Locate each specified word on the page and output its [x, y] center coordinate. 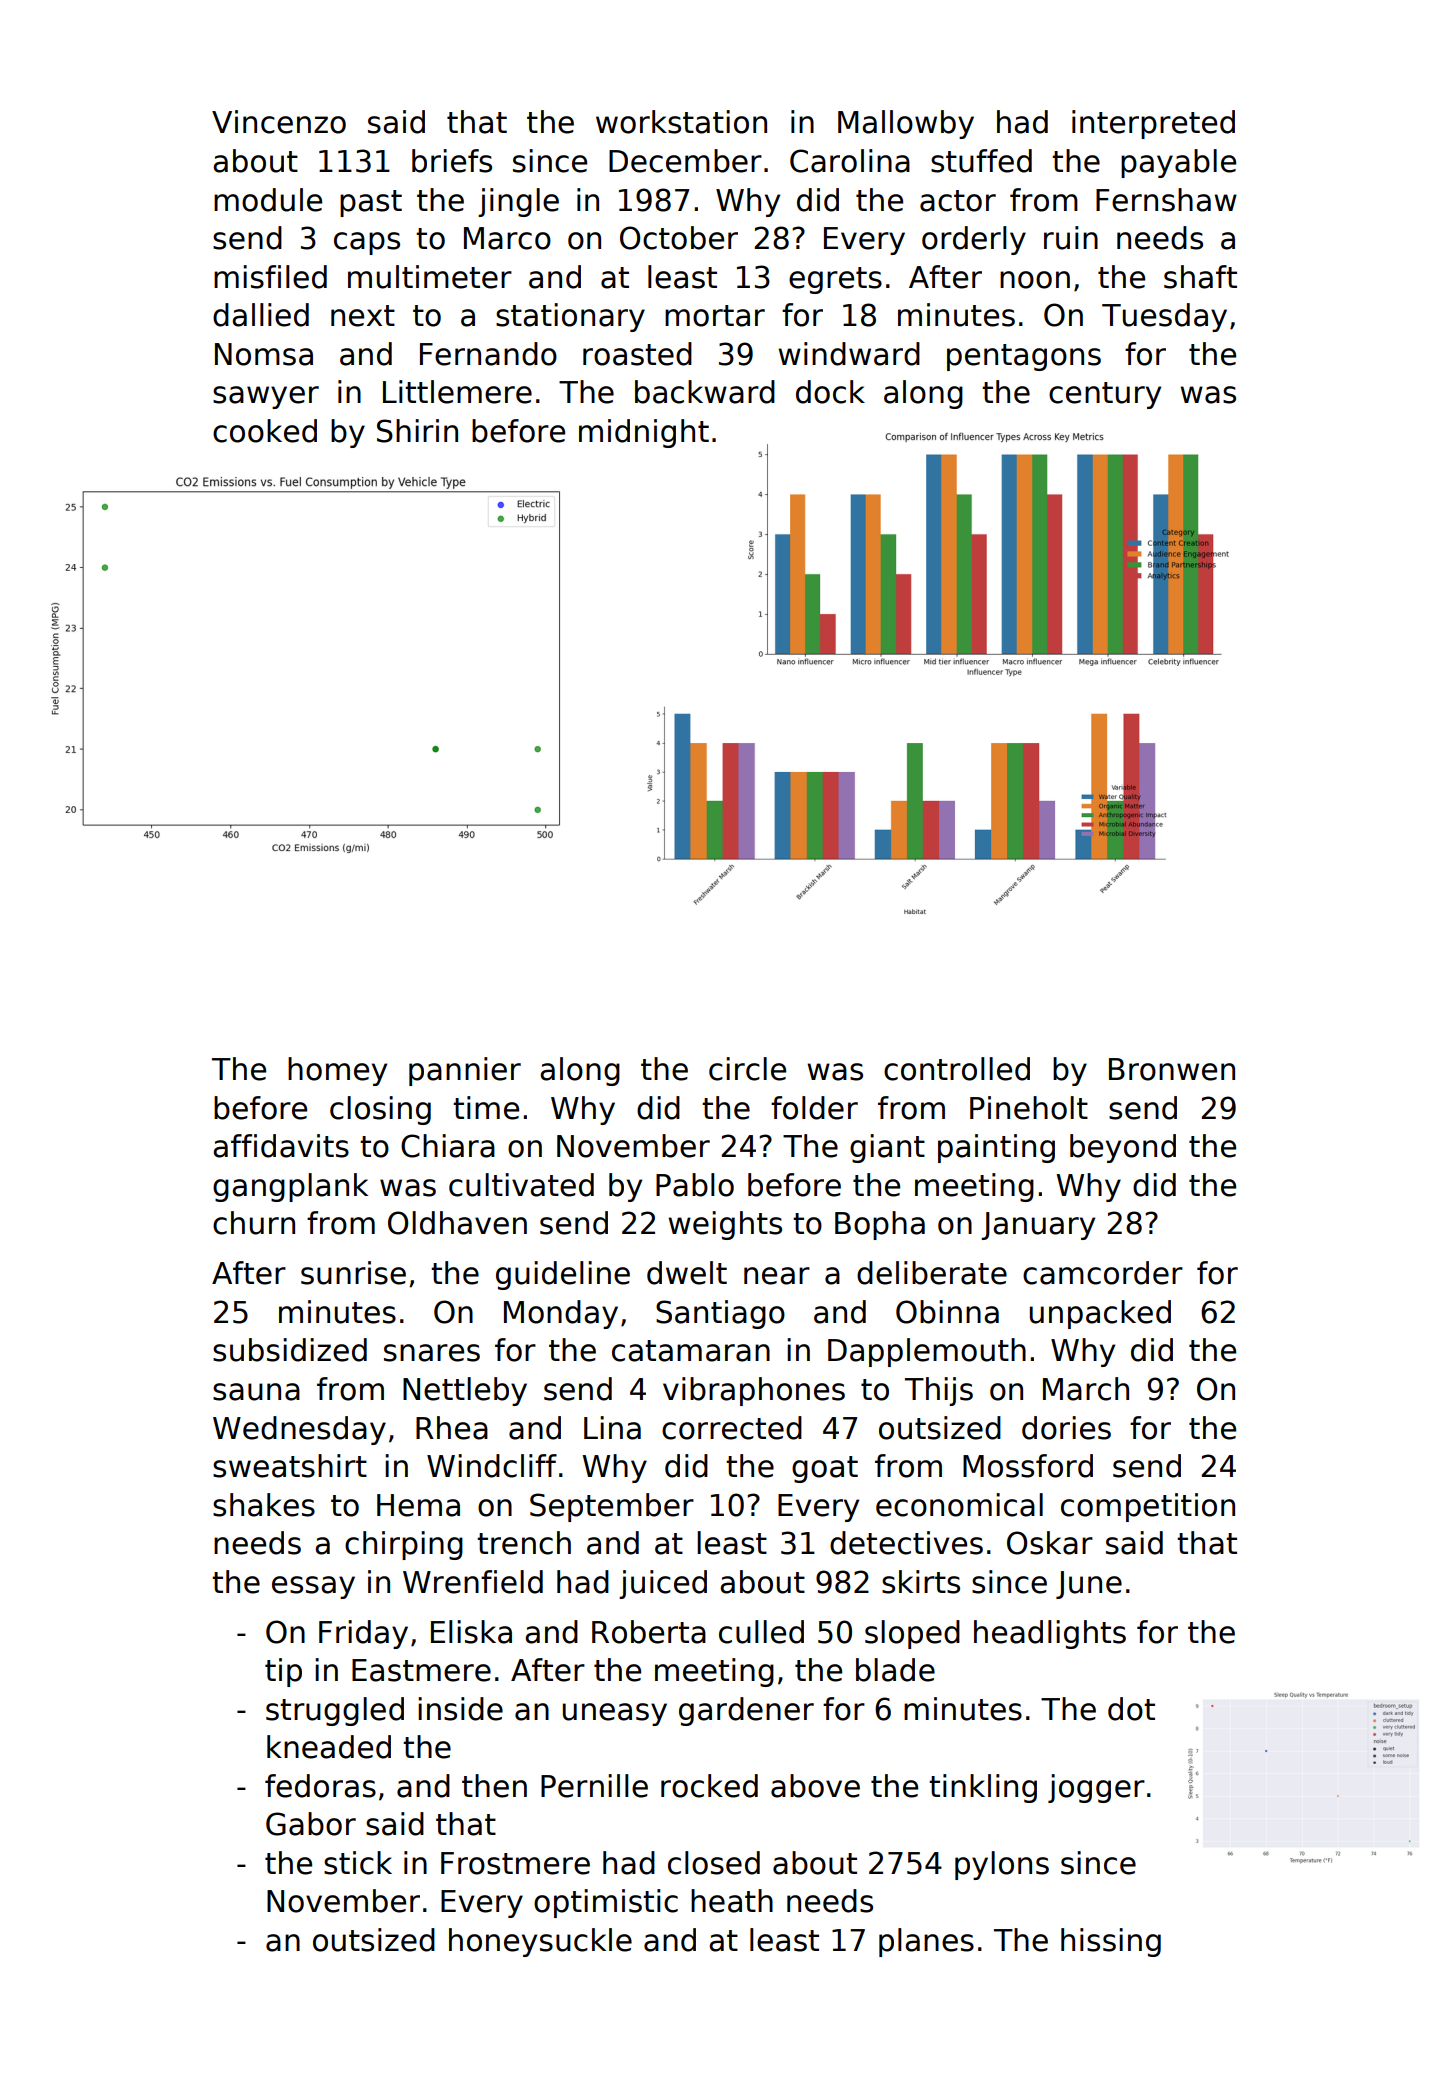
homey [337, 1071]
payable [1178, 163]
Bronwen [1172, 1069]
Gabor [311, 1824]
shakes [264, 1505]
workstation [681, 122]
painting [996, 1148]
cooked [265, 431]
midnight [644, 433]
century [1105, 395]
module [268, 200]
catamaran [691, 1351]
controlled [957, 1069]
